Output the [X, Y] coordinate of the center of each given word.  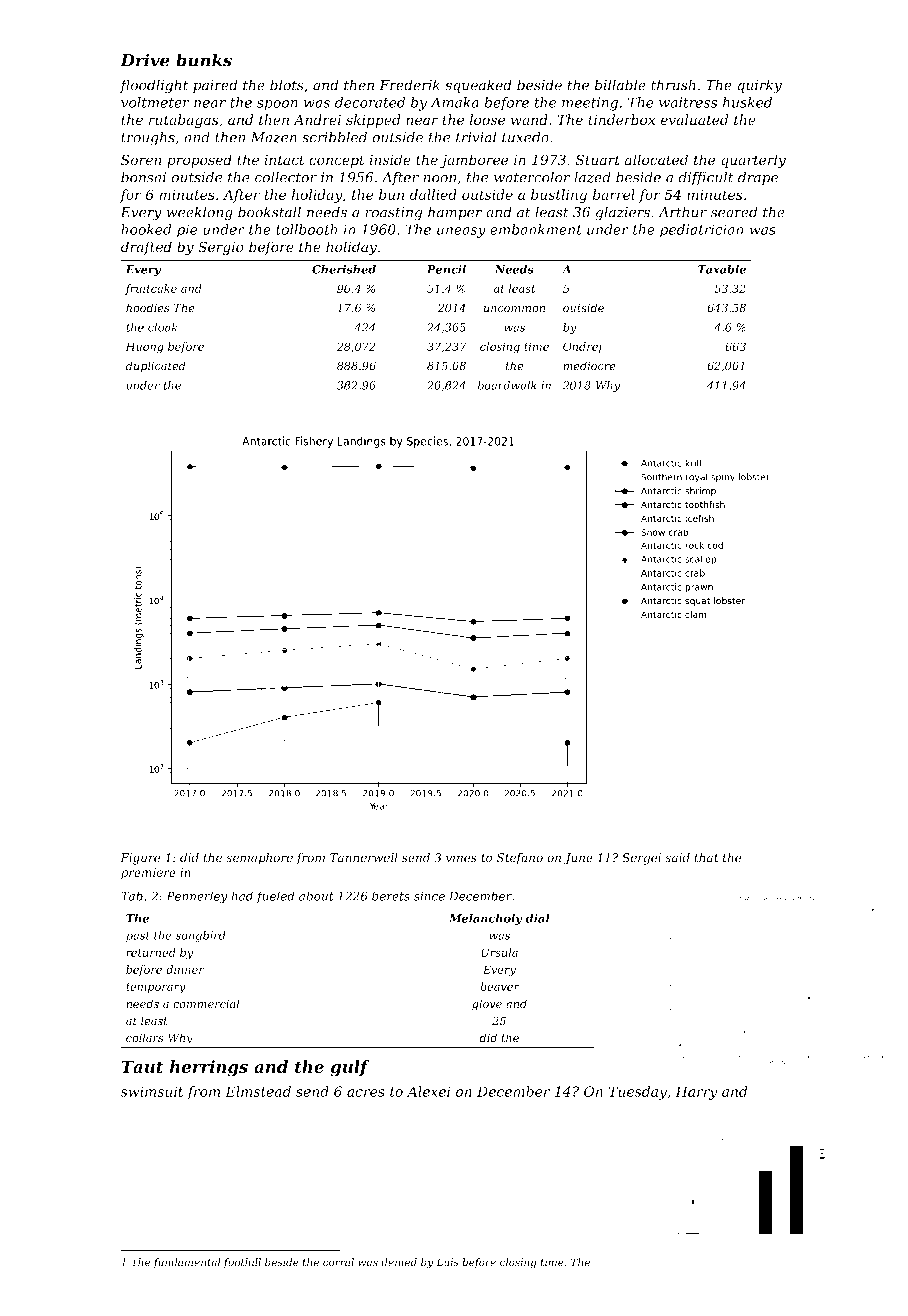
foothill [242, 1263]
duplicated [156, 366]
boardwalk [507, 385]
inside [390, 160]
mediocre [589, 366]
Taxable [722, 269]
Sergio [221, 248]
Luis [447, 1262]
